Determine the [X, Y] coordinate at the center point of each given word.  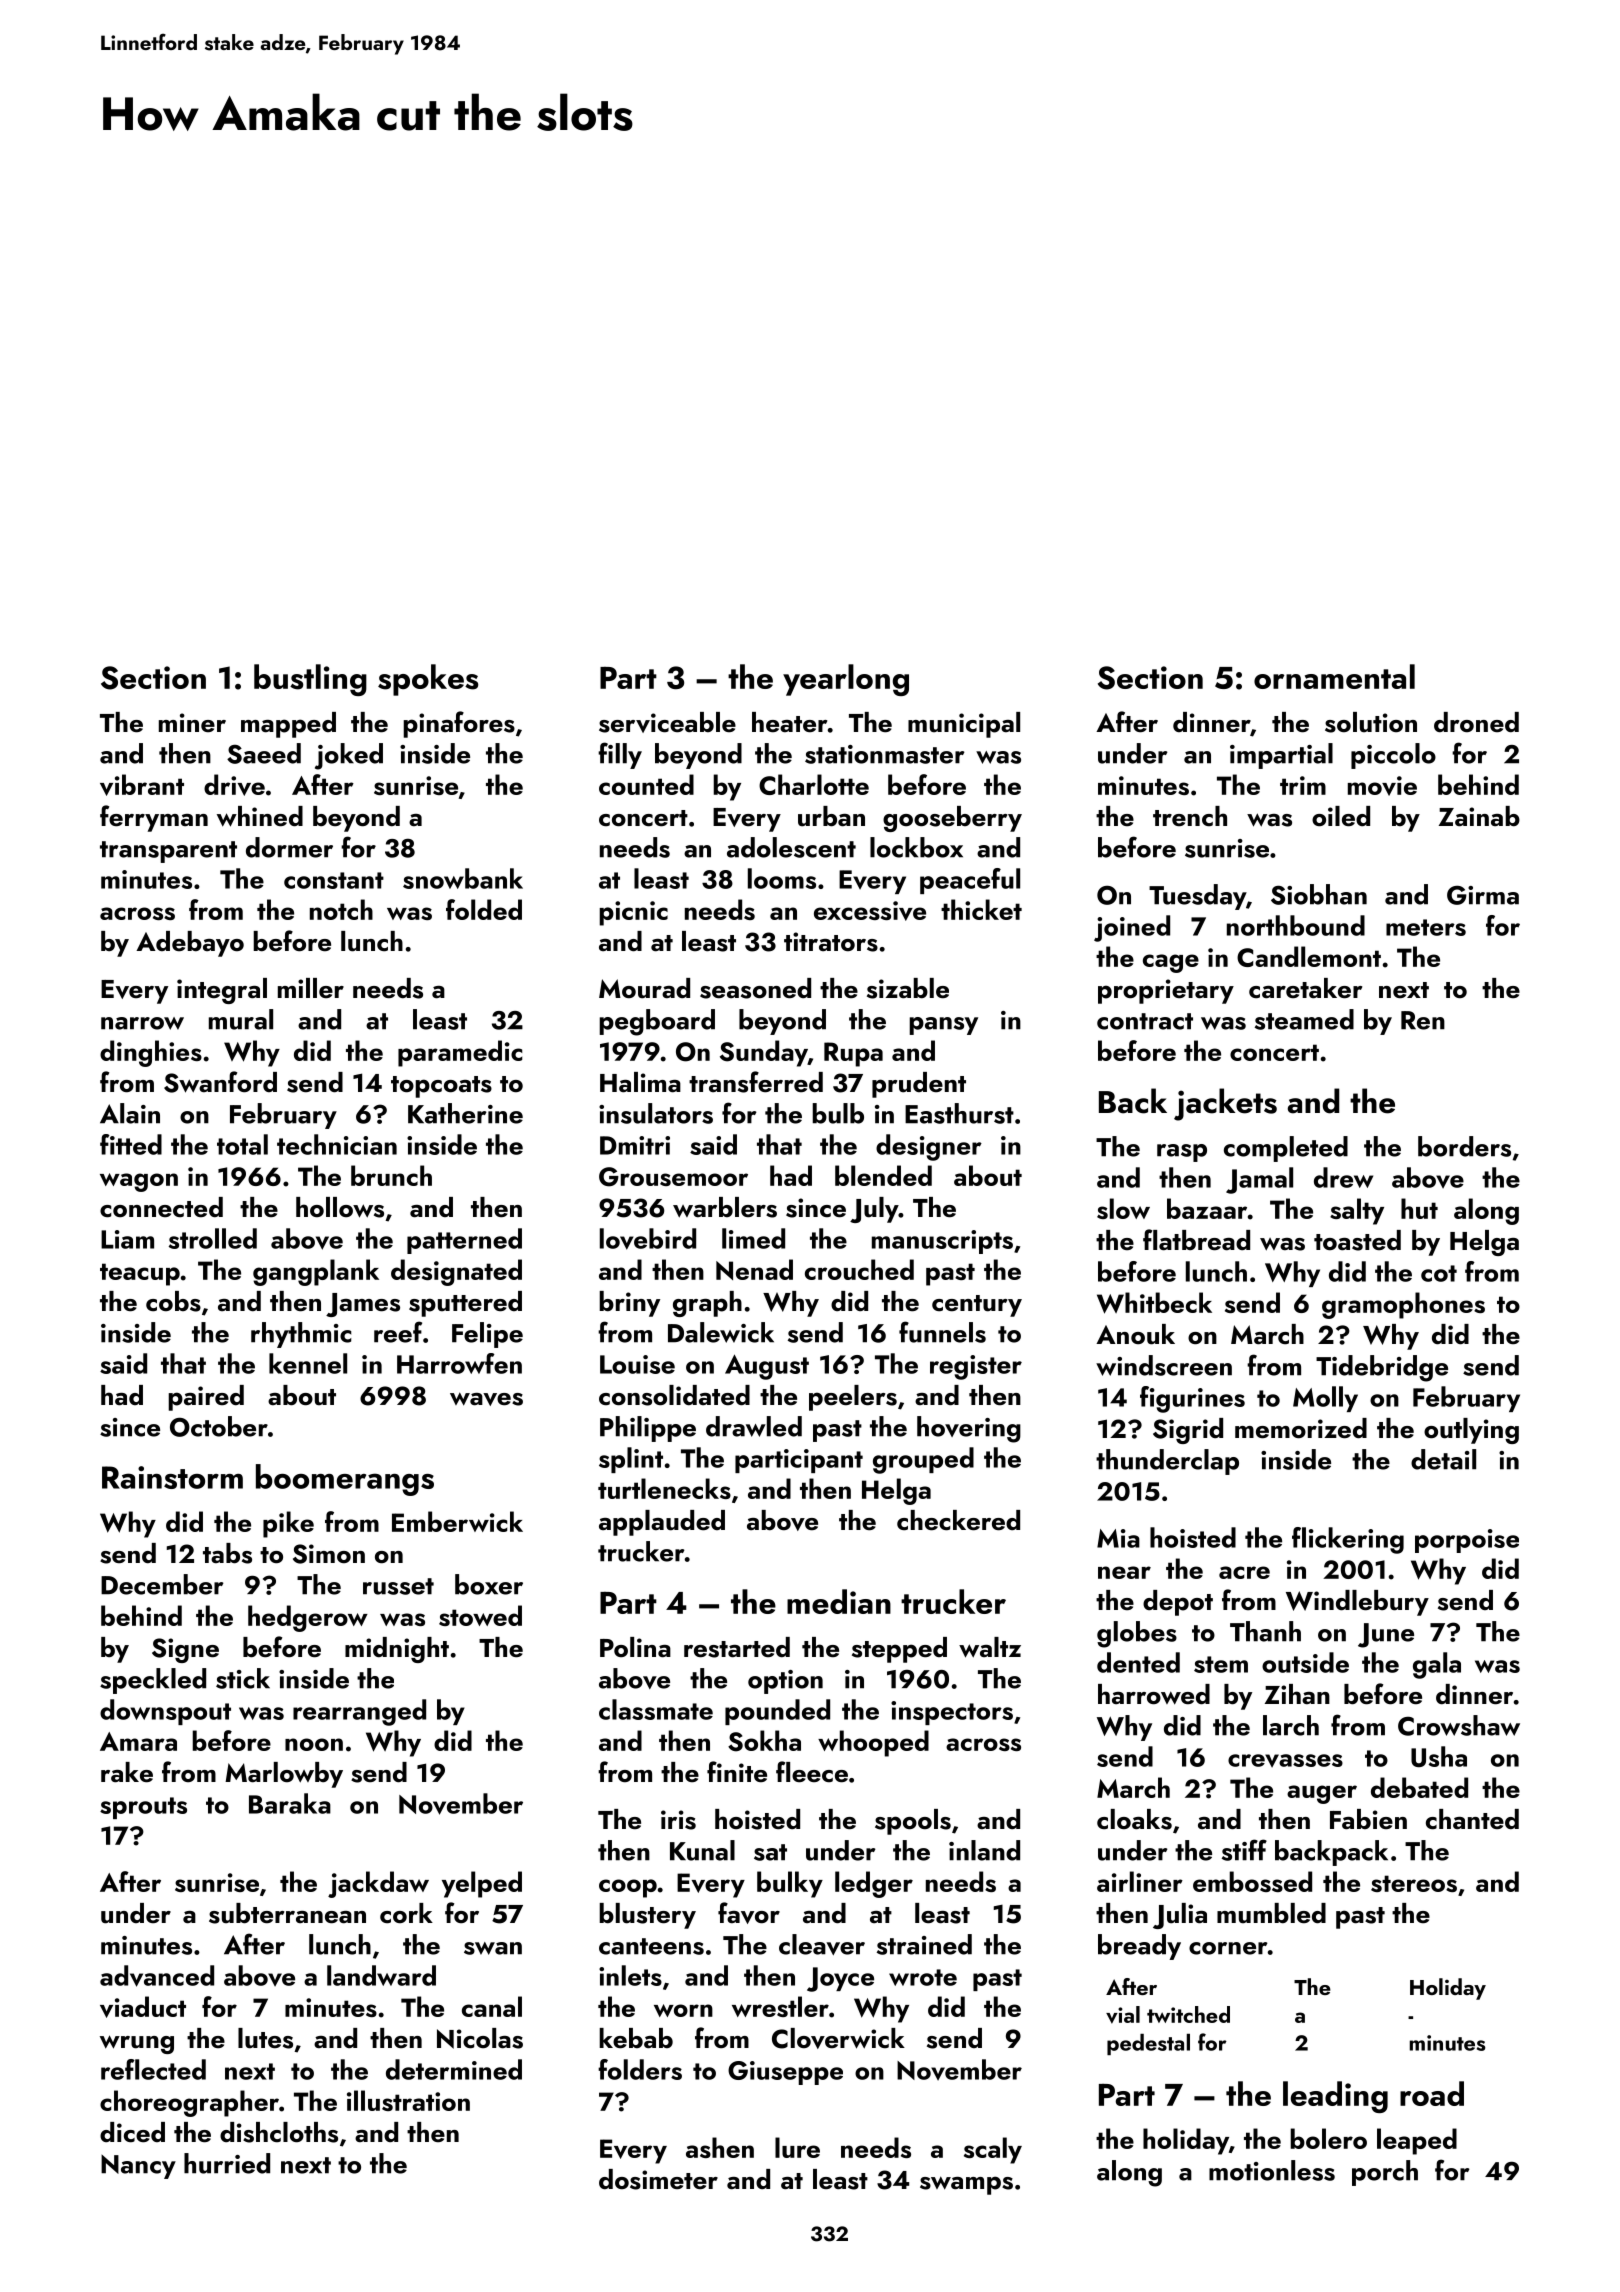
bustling [310, 680]
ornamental [1334, 676]
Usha [1439, 1756]
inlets [630, 1975]
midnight [397, 1650]
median [839, 1601]
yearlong [846, 680]
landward [381, 1975]
